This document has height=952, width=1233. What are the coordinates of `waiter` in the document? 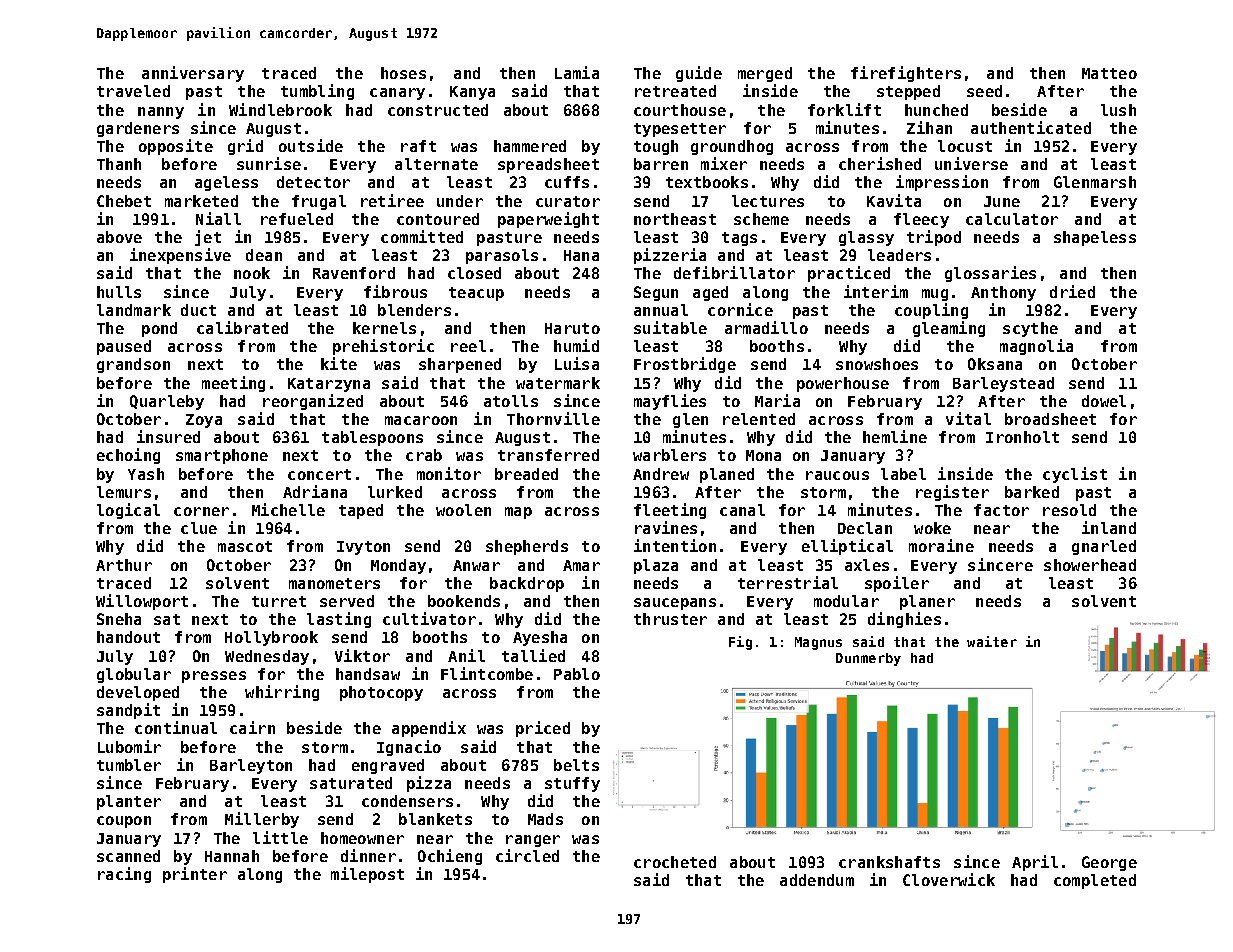 It's located at (992, 641).
